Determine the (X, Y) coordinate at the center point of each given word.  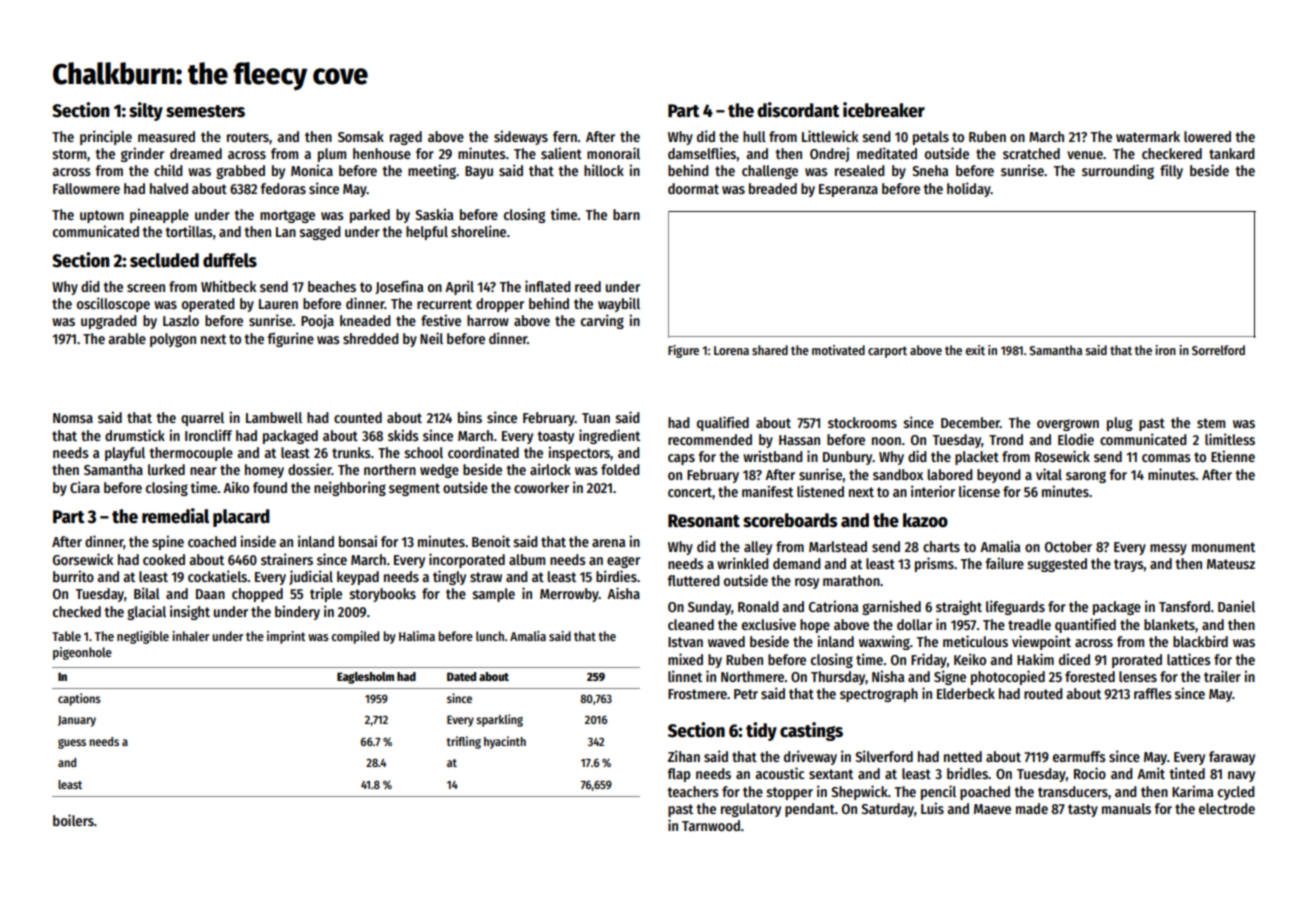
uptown (102, 216)
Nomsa (73, 418)
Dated (461, 676)
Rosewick (1062, 456)
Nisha (888, 676)
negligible (143, 637)
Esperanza (848, 190)
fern (565, 136)
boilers (73, 820)
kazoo (925, 520)
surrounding (1118, 171)
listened (820, 491)
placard (241, 518)
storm (69, 154)
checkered (1172, 153)
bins (470, 417)
